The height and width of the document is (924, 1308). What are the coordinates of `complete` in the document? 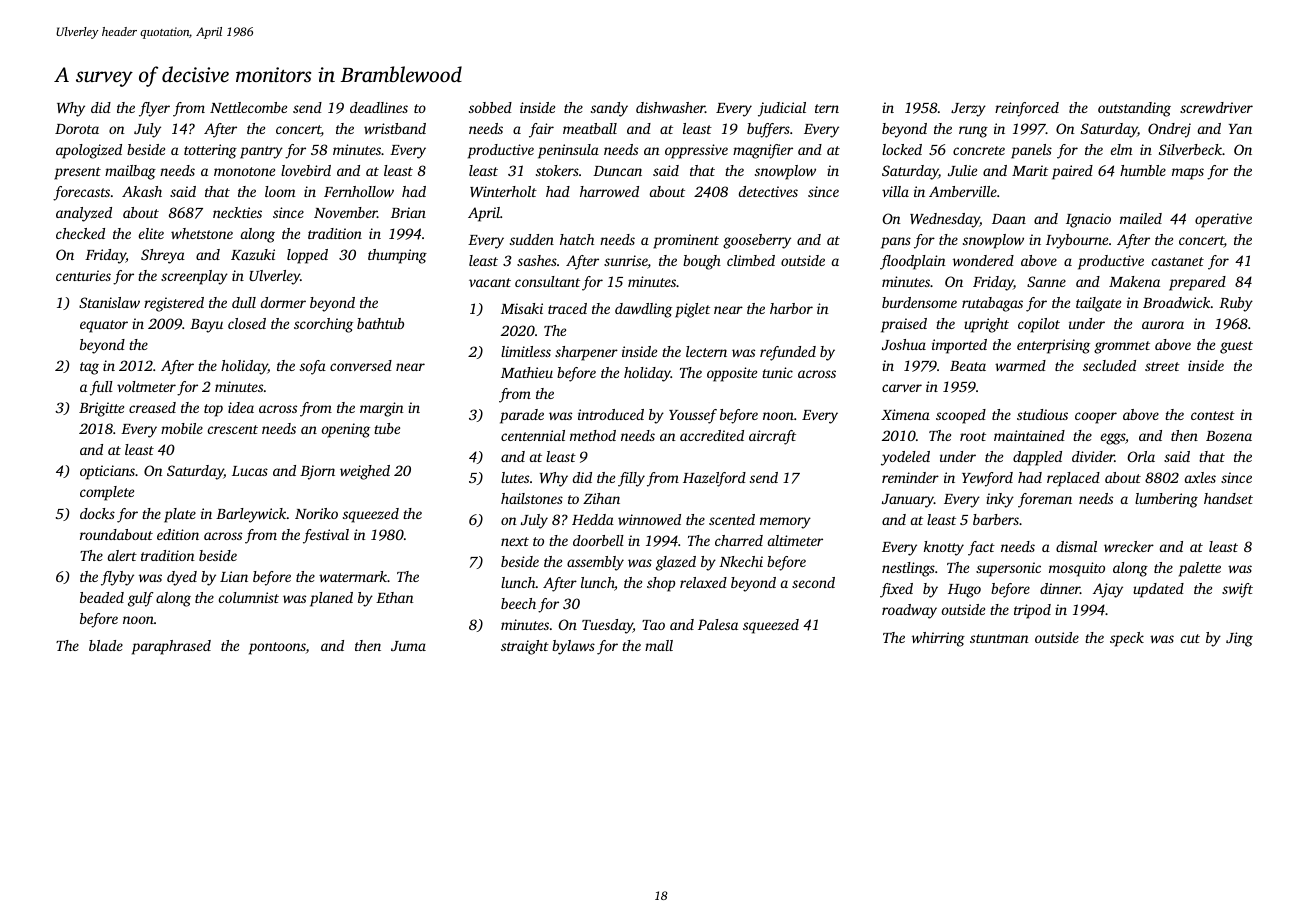 It's located at (107, 493).
